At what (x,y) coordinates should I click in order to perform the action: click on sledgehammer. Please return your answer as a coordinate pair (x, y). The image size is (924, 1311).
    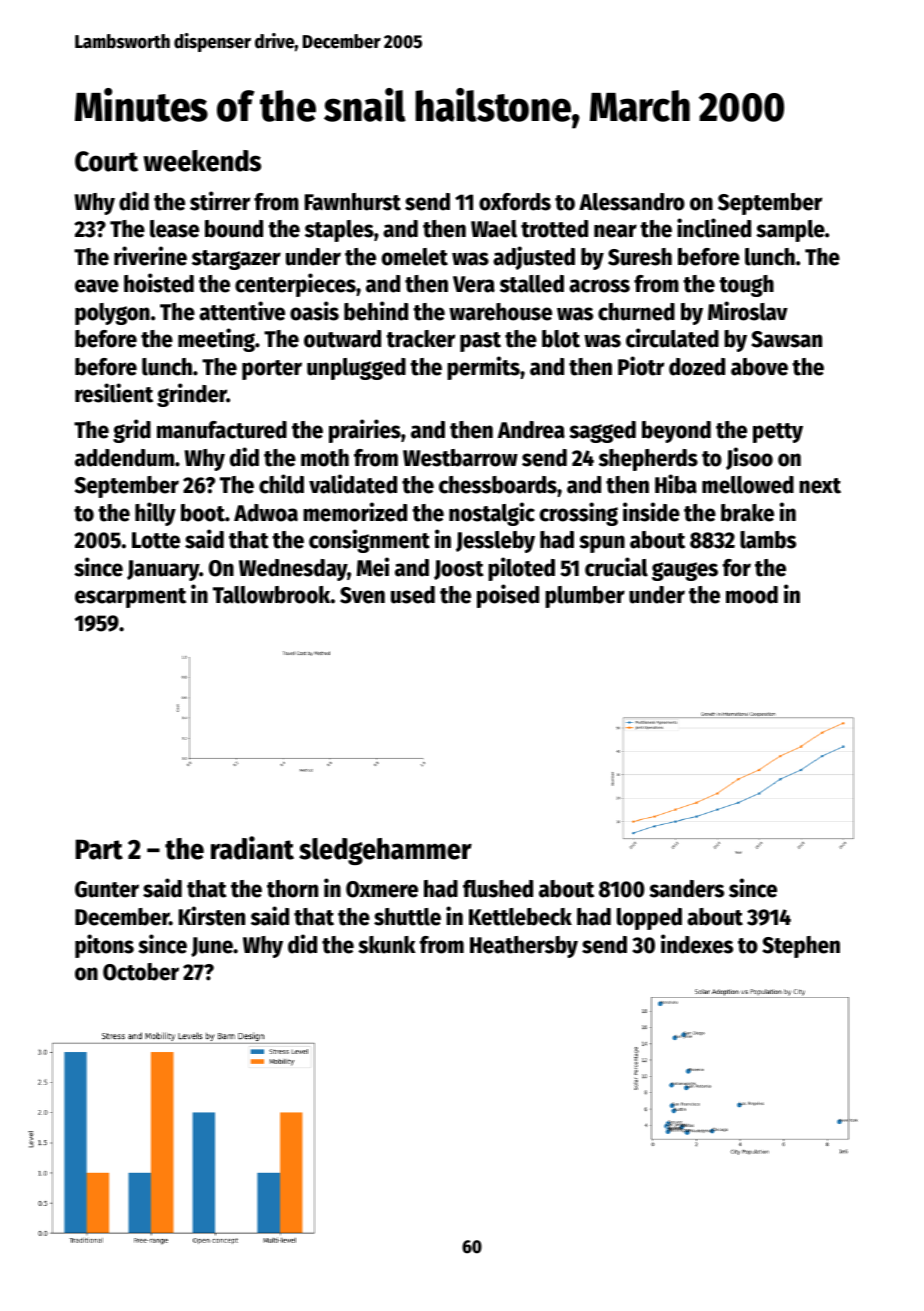
    Looking at the image, I should click on (385, 851).
